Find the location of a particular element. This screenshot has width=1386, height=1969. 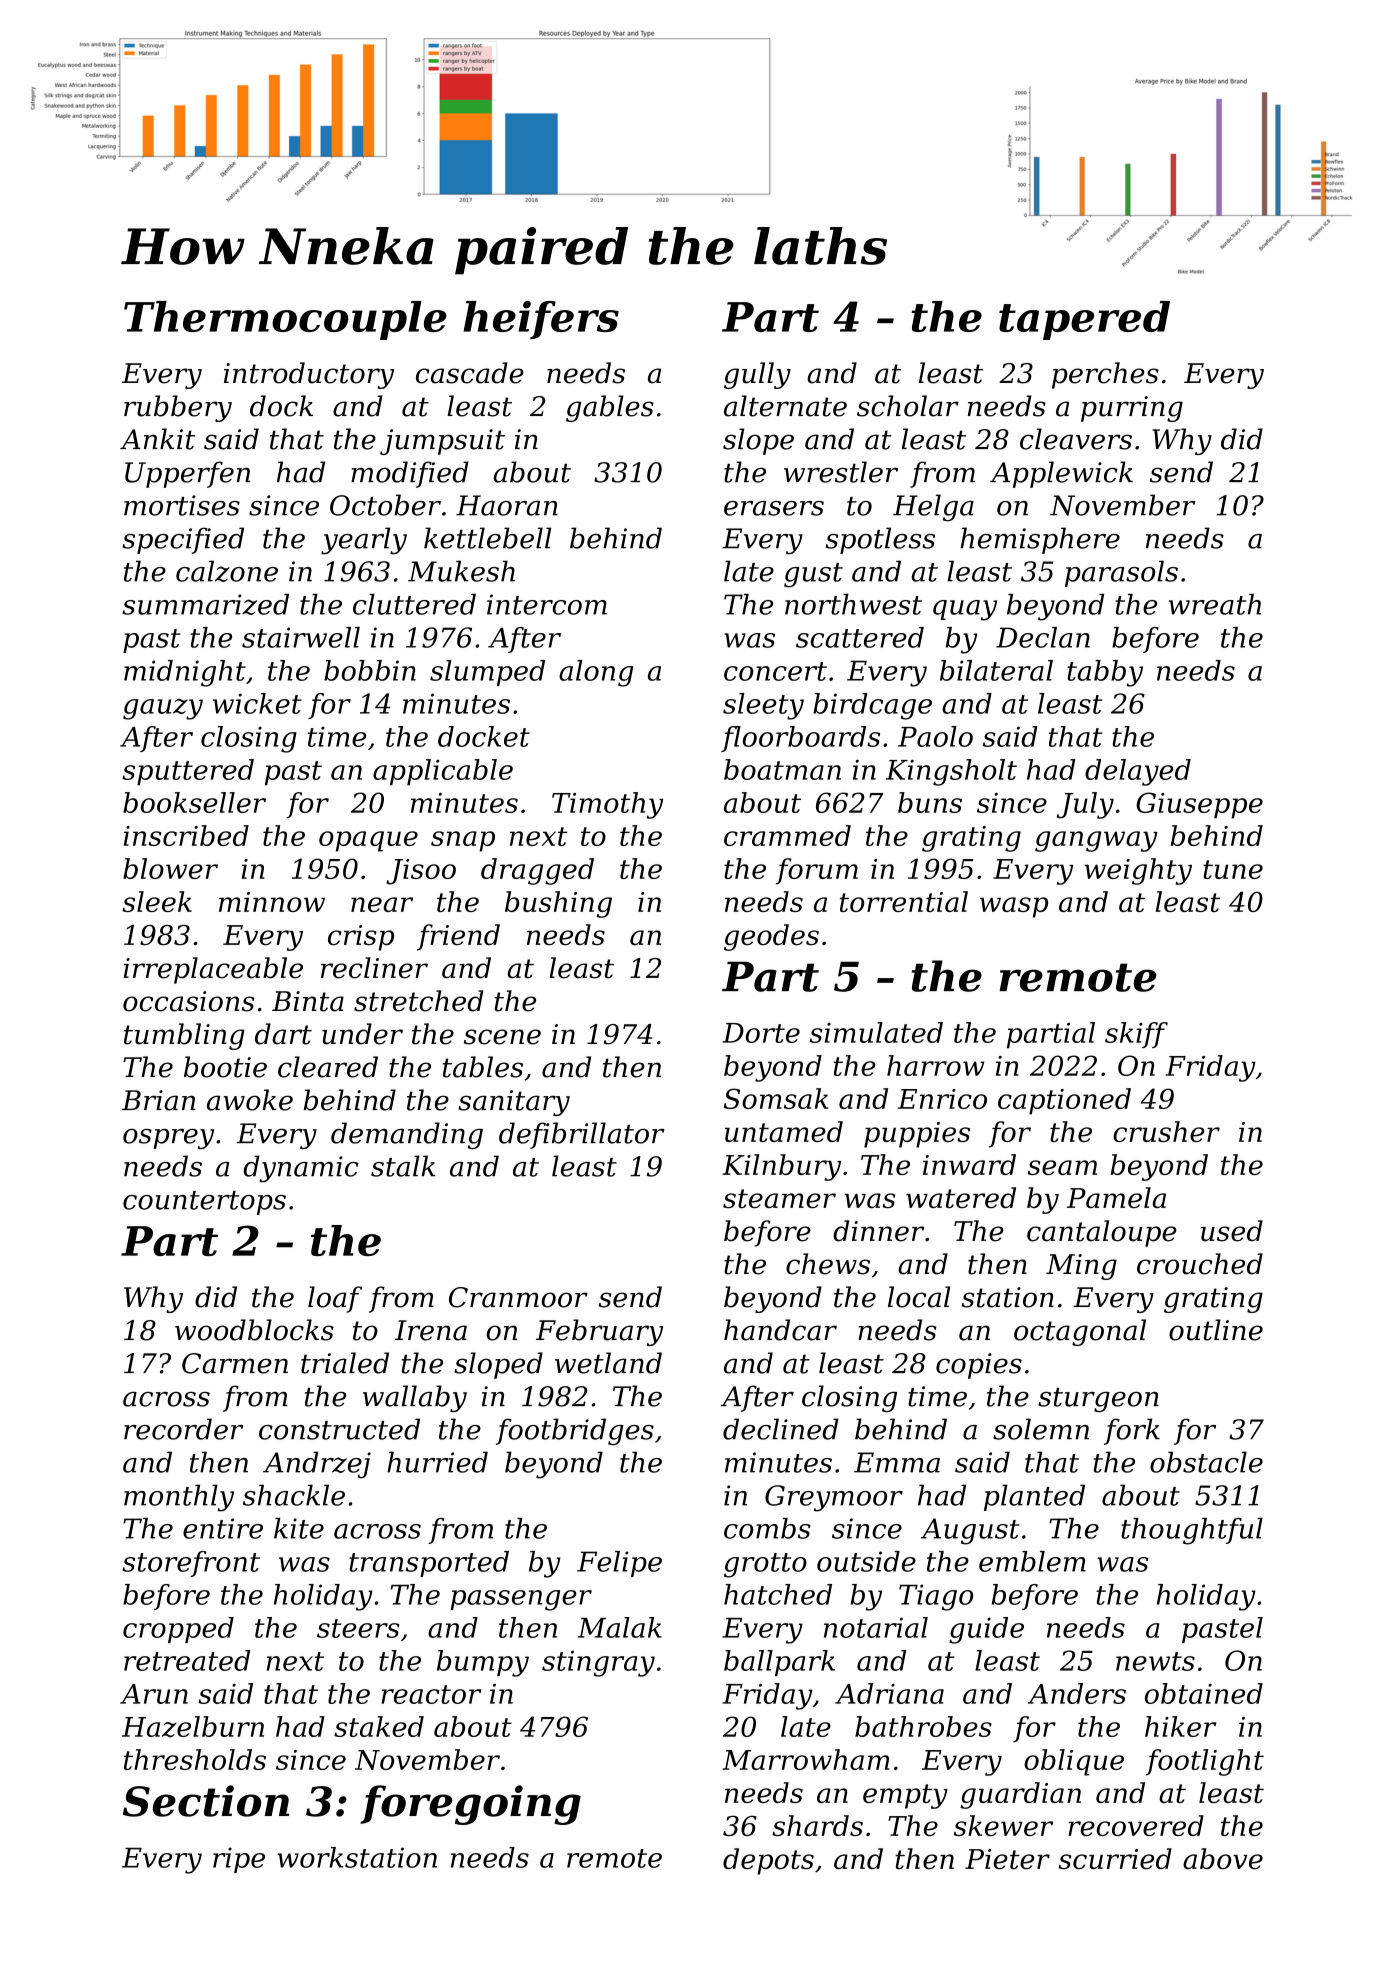

erasers is located at coordinates (774, 508).
